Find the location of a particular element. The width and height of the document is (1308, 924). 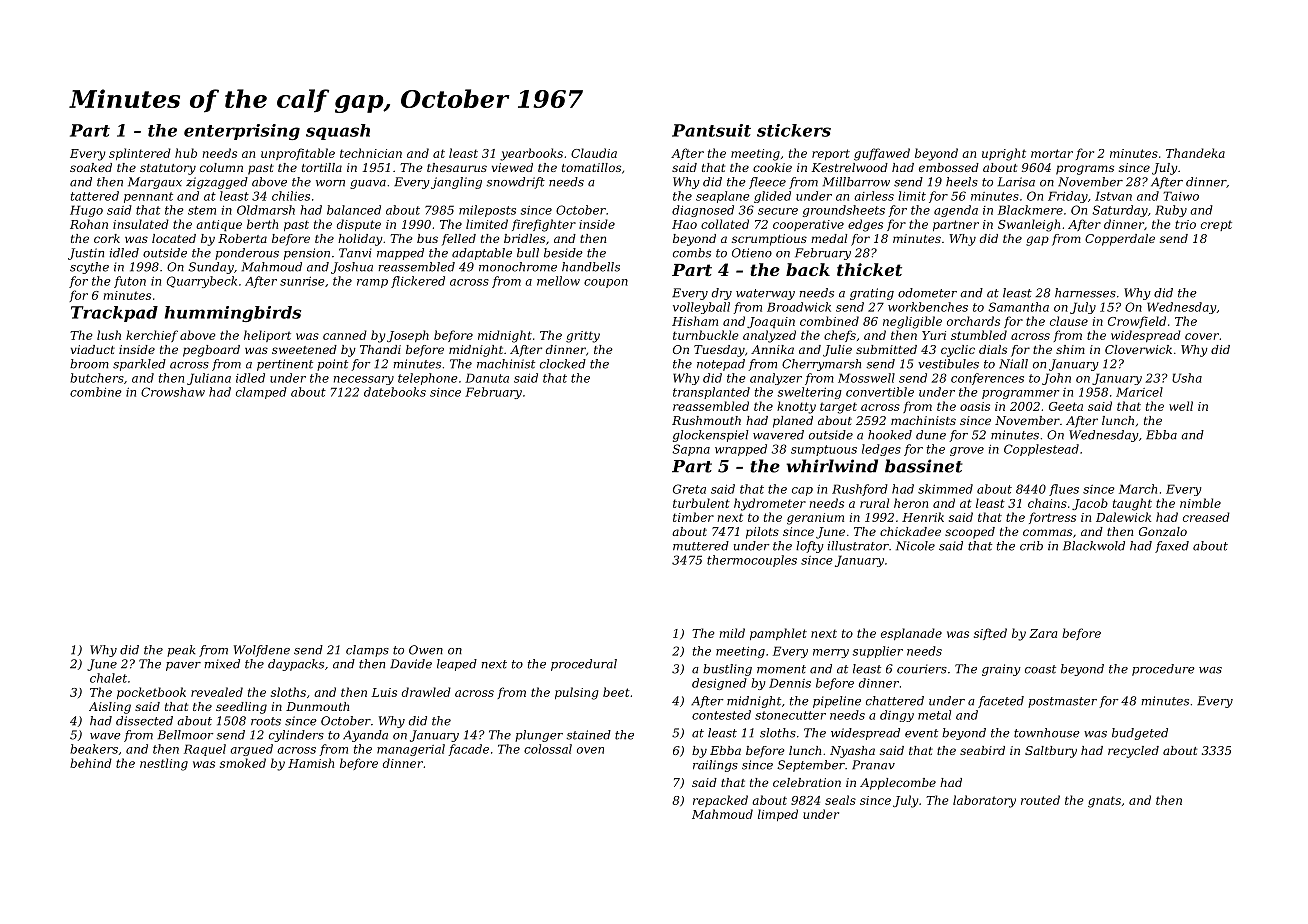

stickers is located at coordinates (794, 130).
